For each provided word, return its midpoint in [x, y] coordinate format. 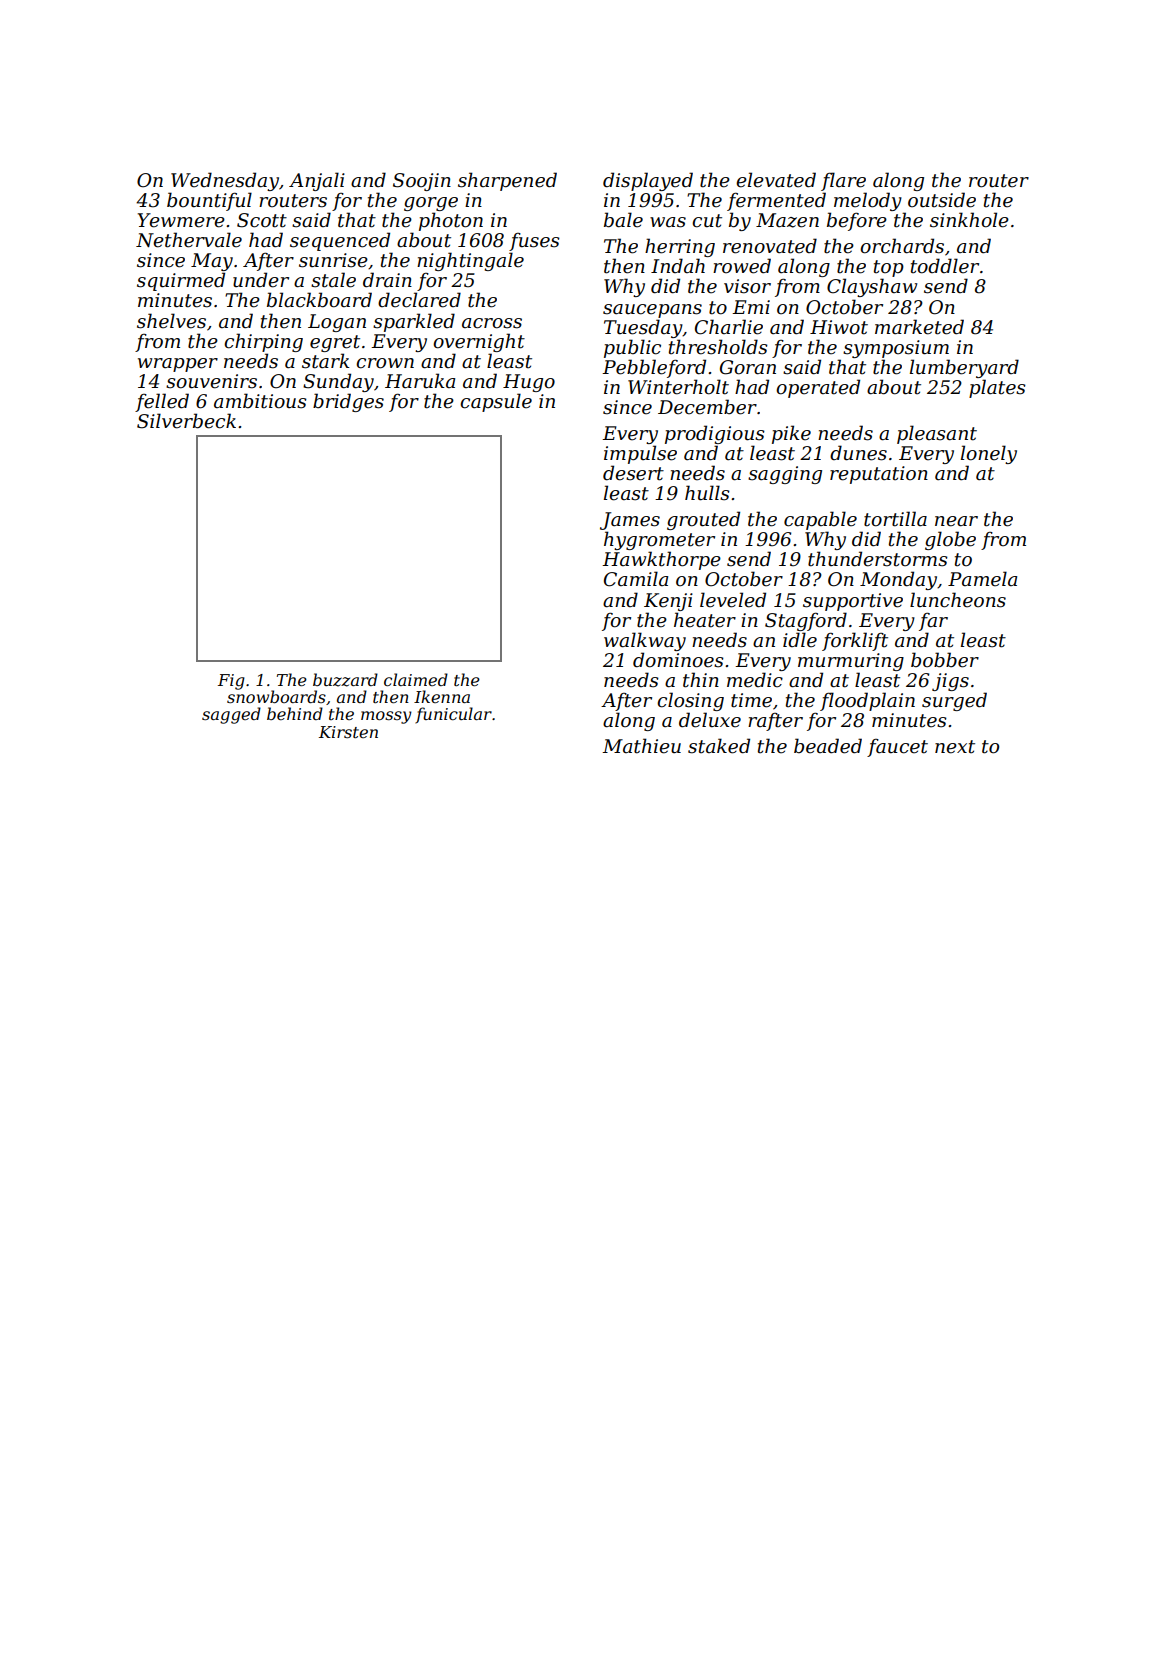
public [632, 348]
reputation [879, 475]
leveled [733, 600]
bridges [348, 402]
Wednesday [225, 181]
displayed [648, 181]
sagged [231, 715]
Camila [636, 579]
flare [843, 181]
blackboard [319, 300]
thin [701, 680]
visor [747, 286]
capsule [496, 402]
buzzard [345, 680]
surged [954, 701]
